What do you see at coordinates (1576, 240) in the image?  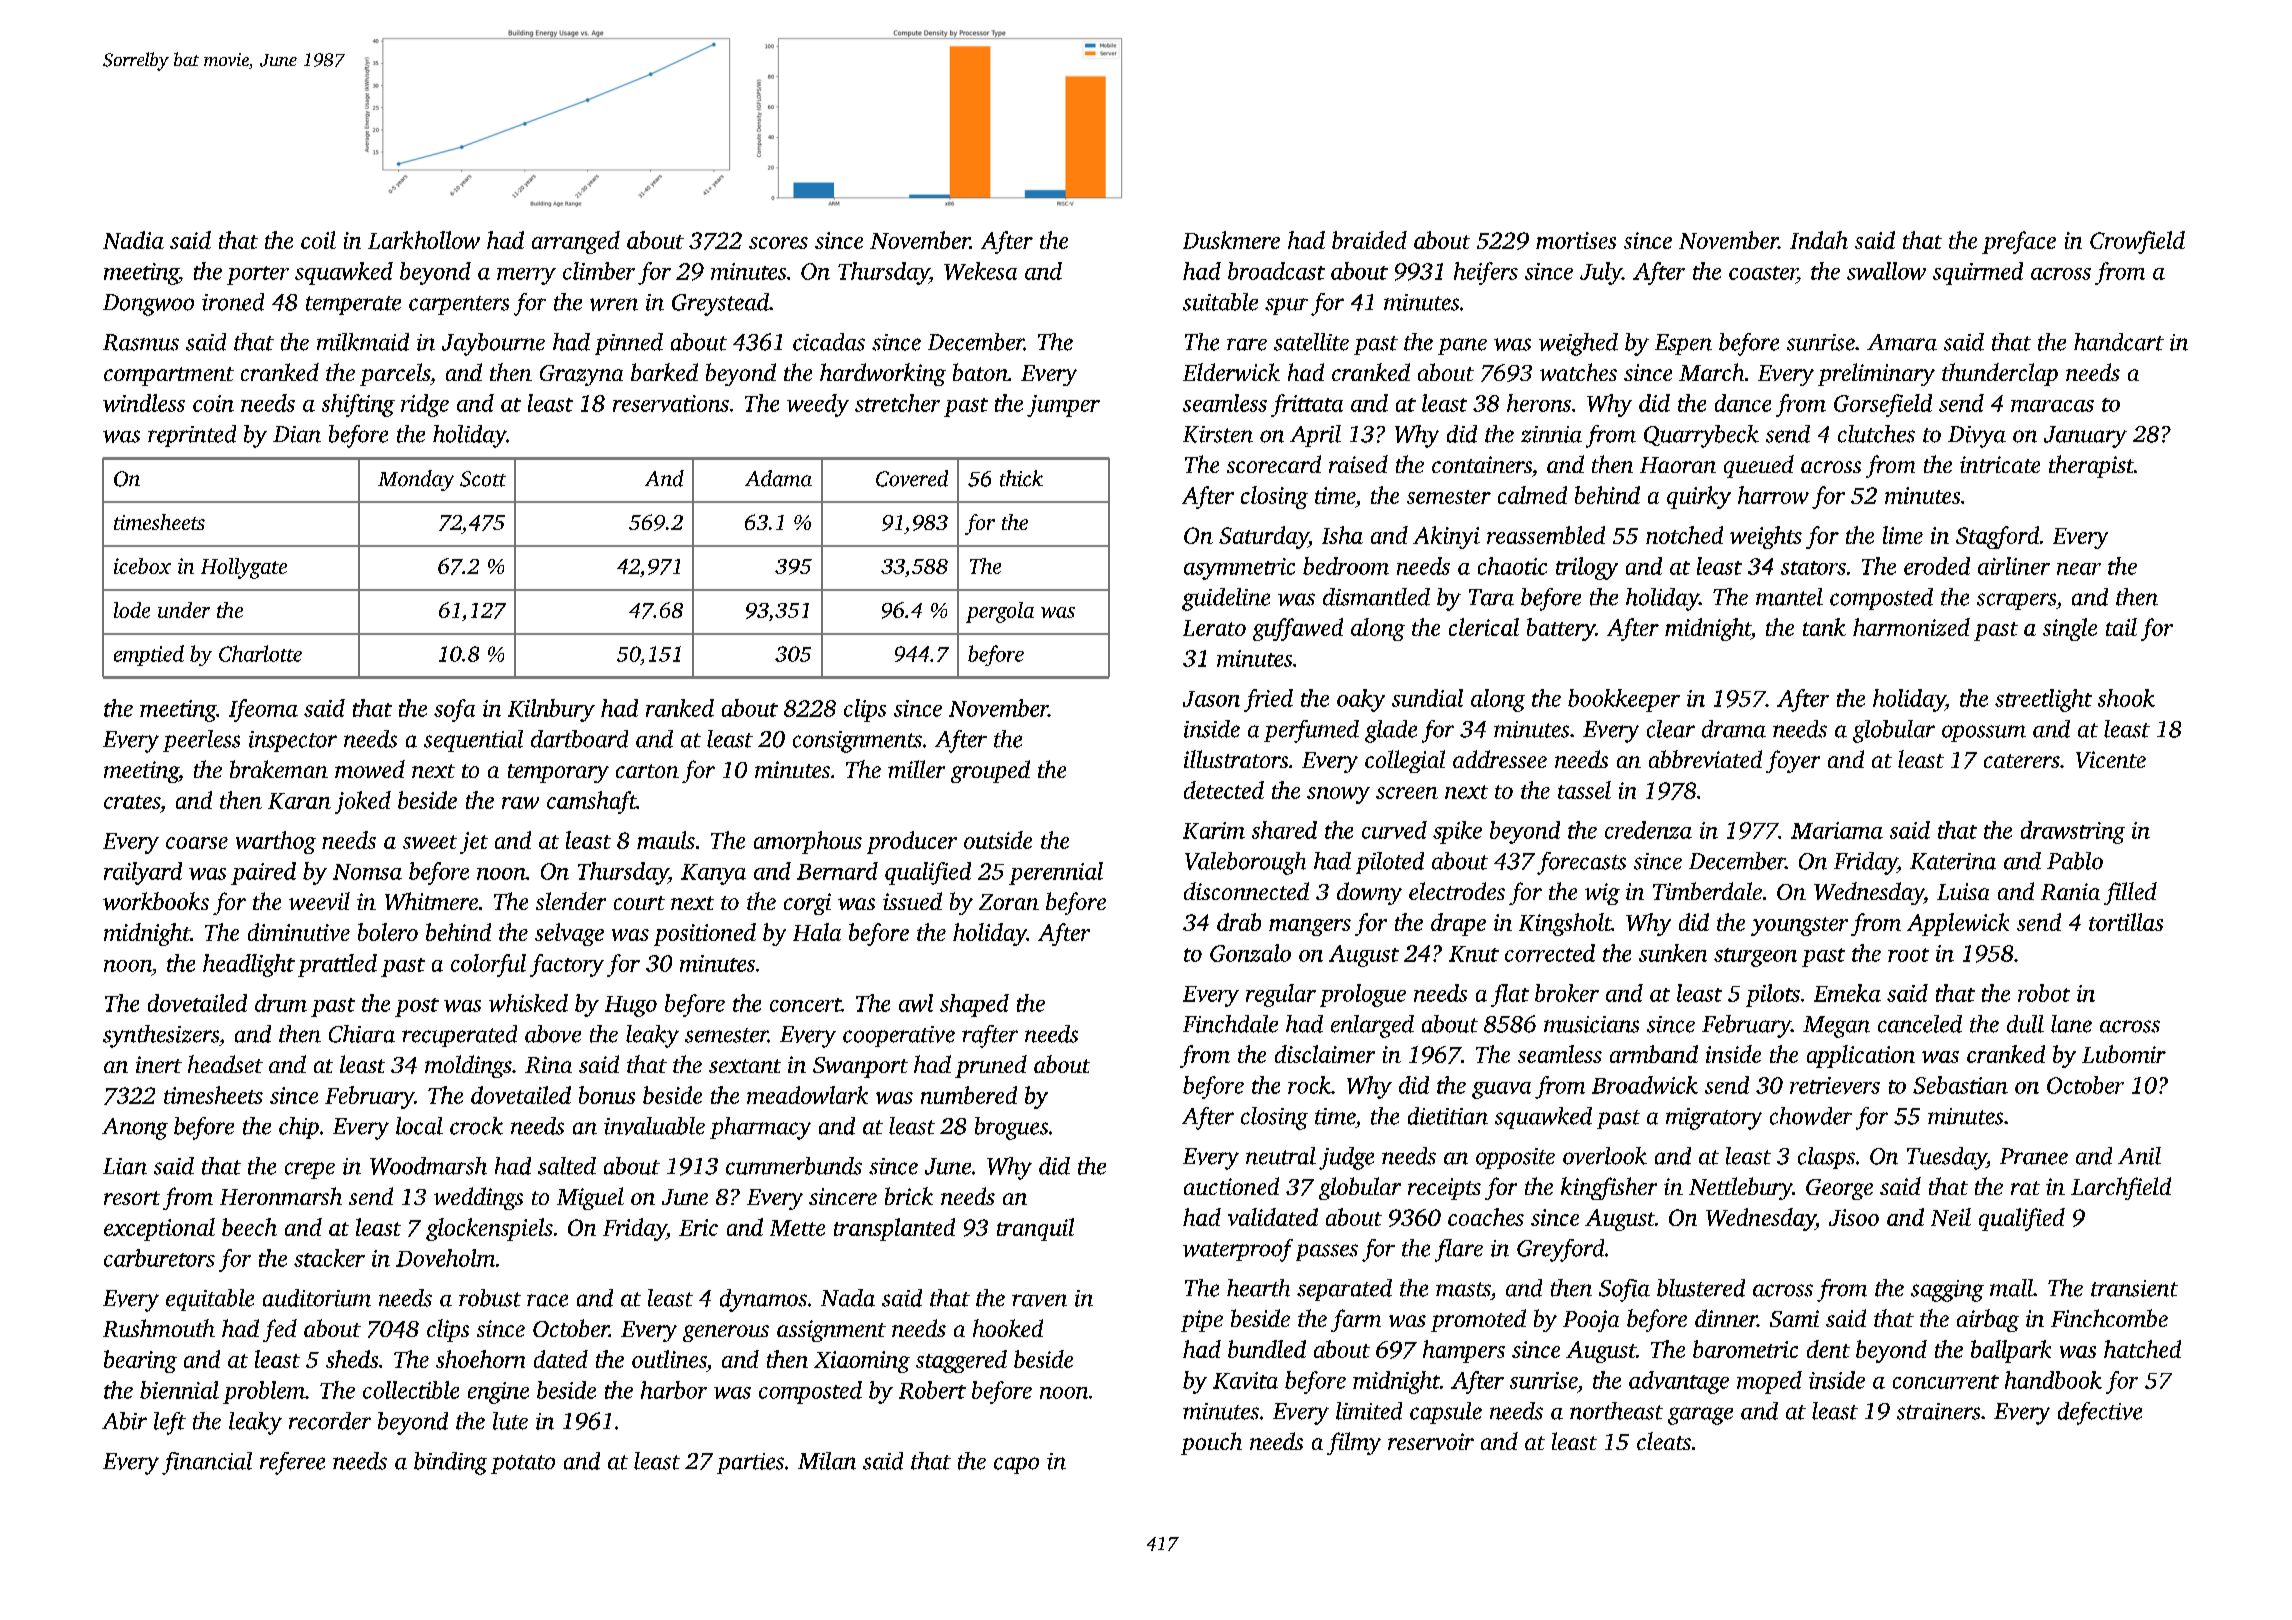 I see `mortises` at bounding box center [1576, 240].
